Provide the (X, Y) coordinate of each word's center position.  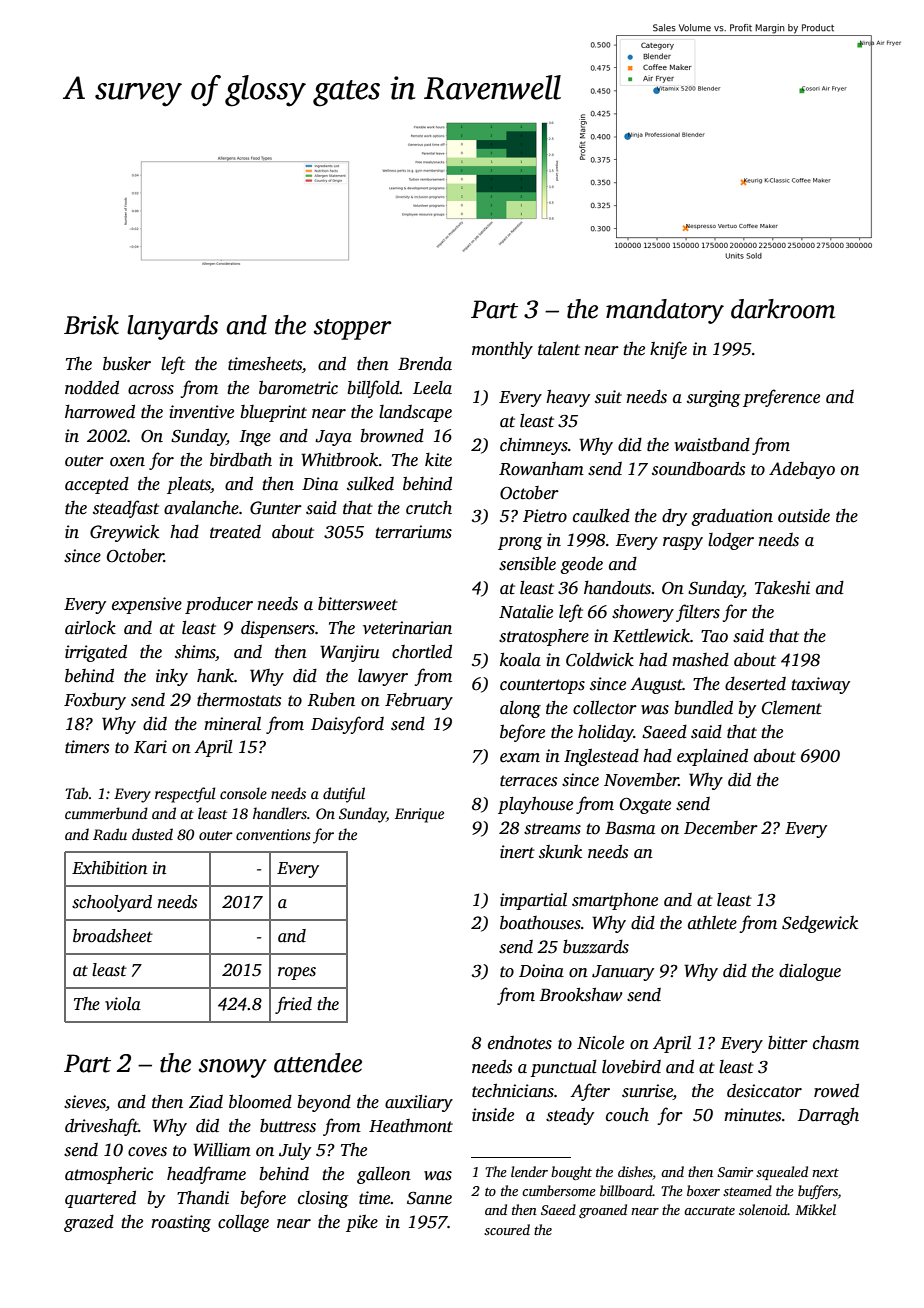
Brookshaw (581, 995)
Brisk (91, 325)
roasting (181, 1223)
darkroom (783, 309)
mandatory (665, 311)
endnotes (520, 1043)
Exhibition (109, 868)
